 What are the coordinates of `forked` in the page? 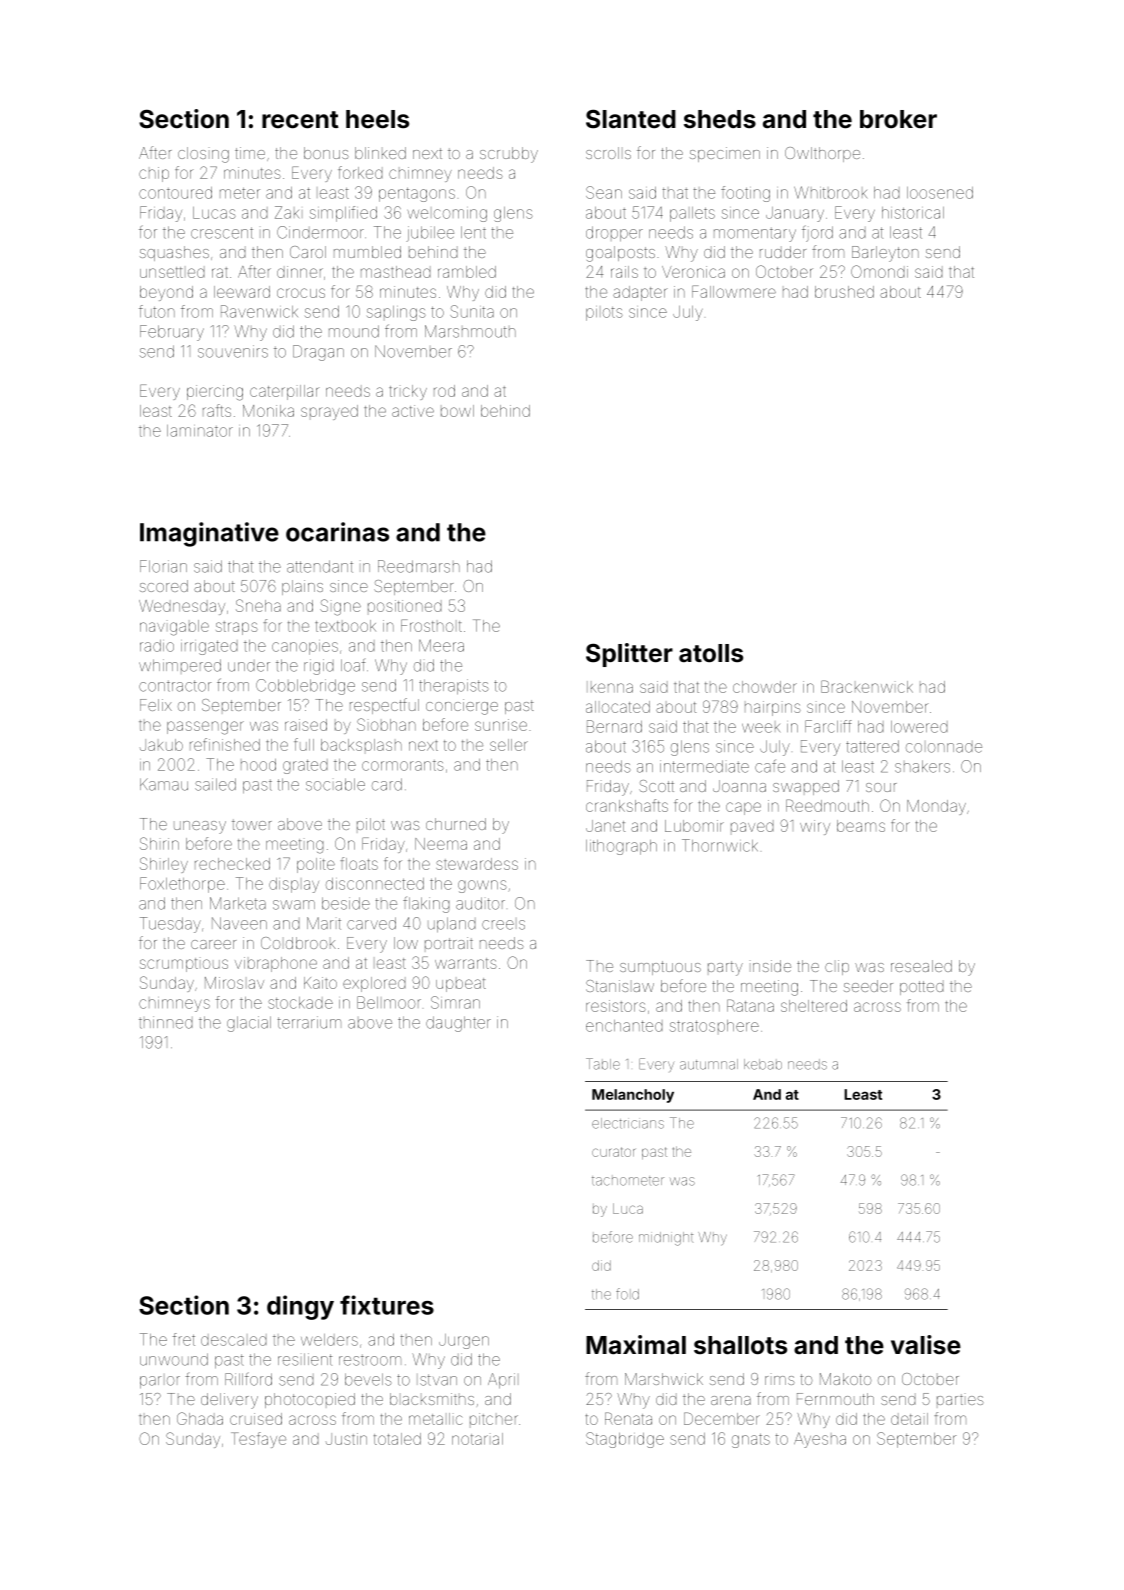 It's located at (360, 172).
